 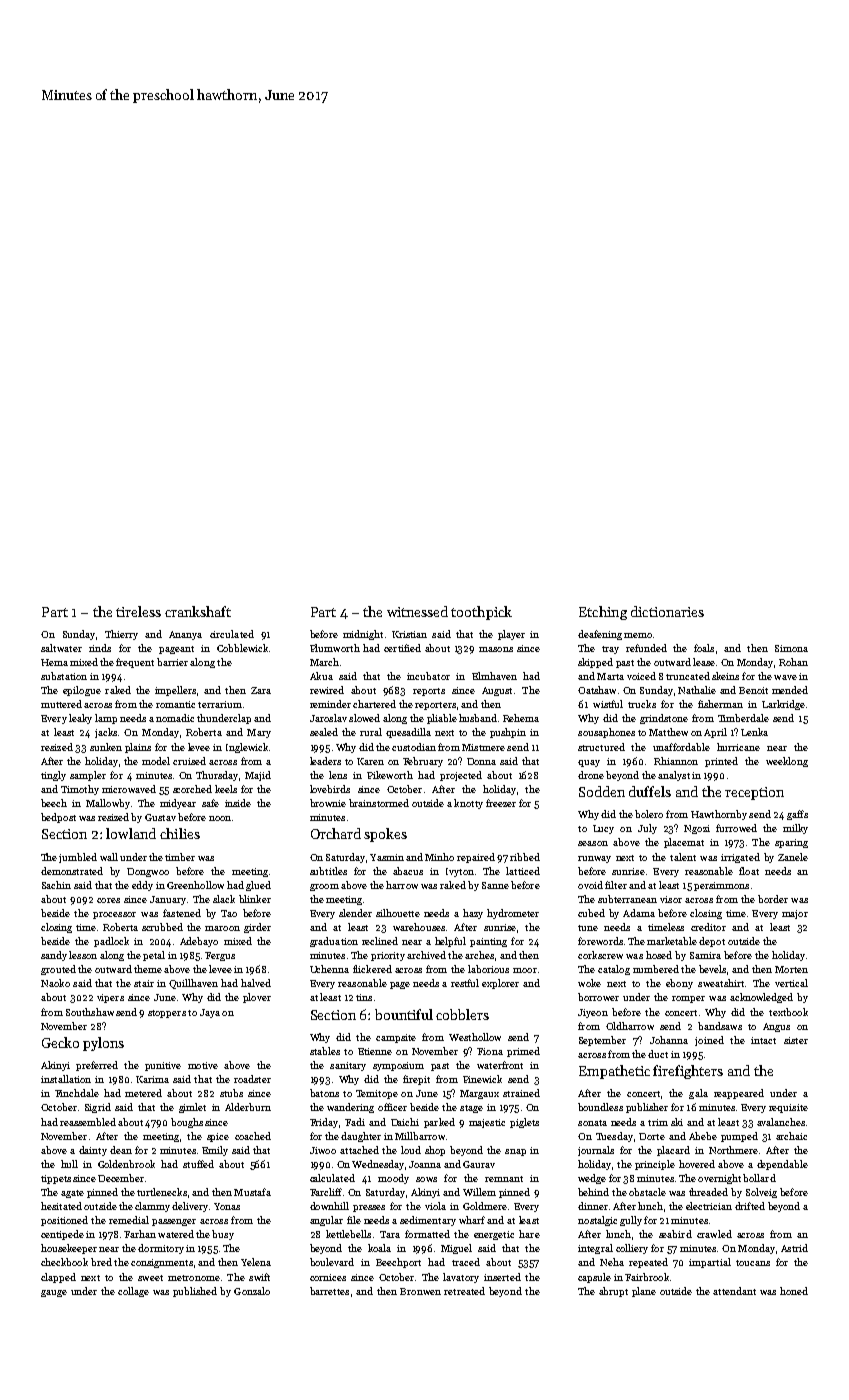 What do you see at coordinates (329, 1291) in the screenshot?
I see `barrettes` at bounding box center [329, 1291].
